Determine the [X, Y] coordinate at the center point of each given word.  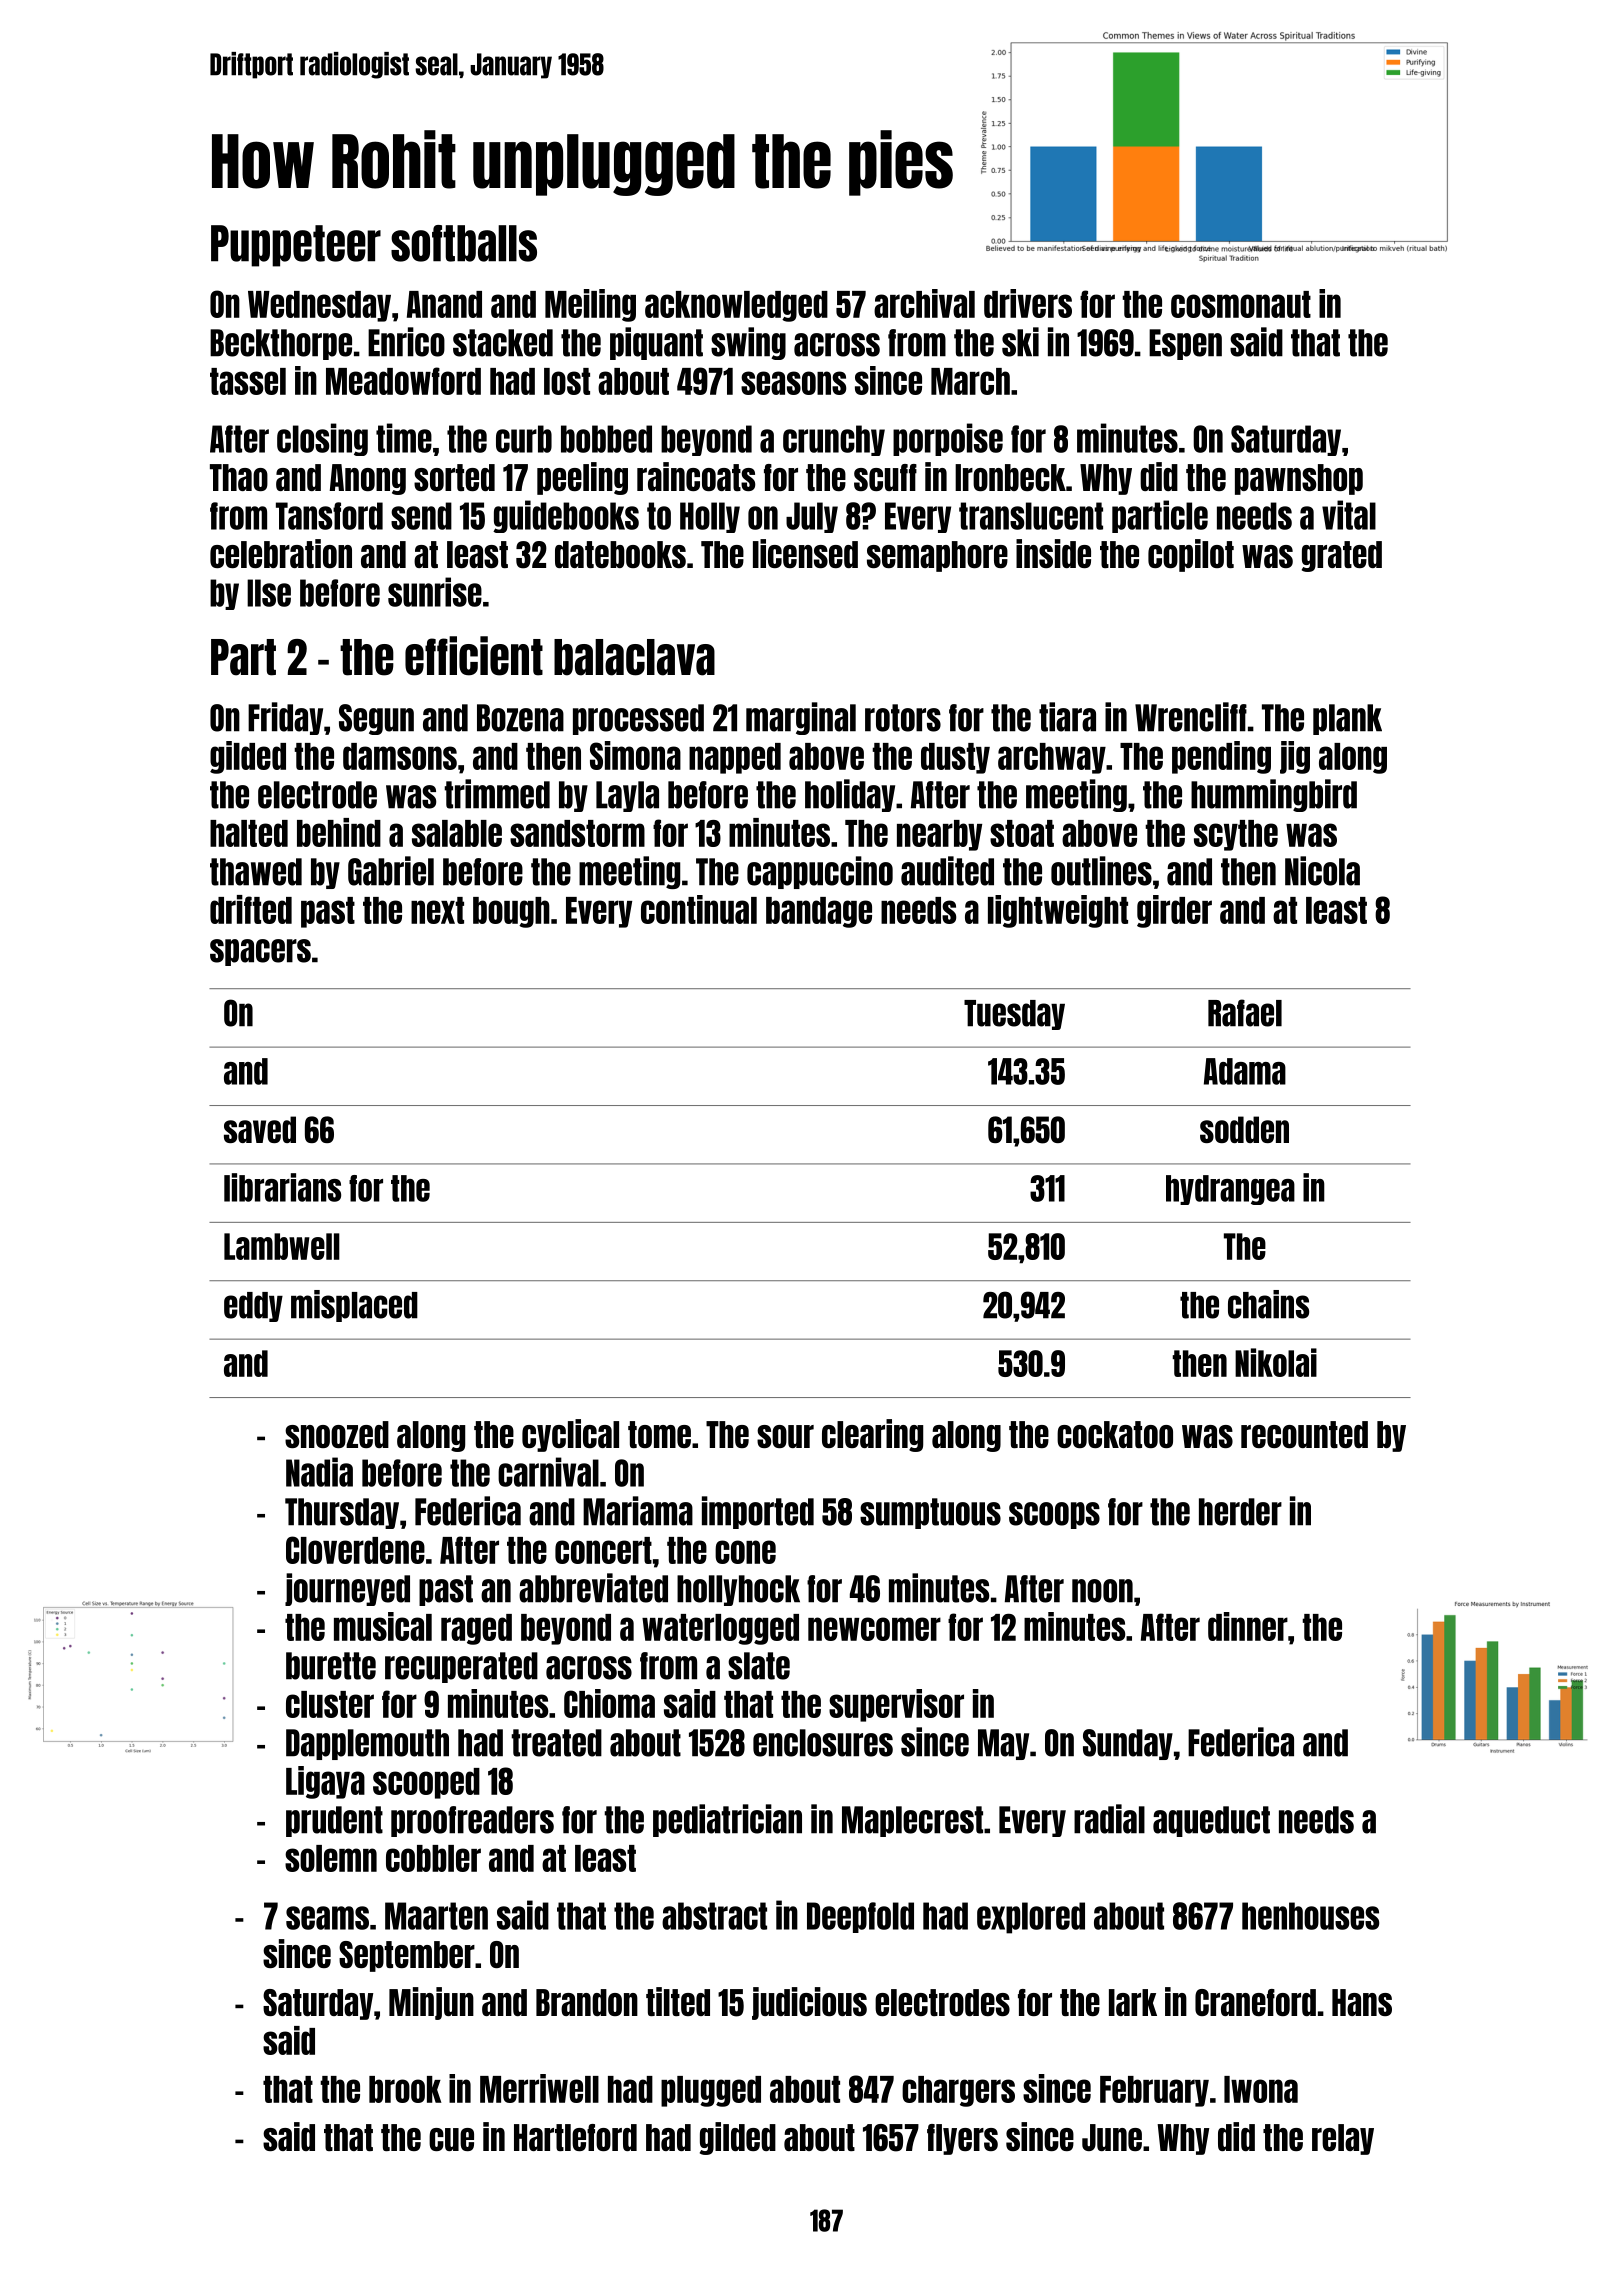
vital [1349, 515]
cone [745, 1552]
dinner [1248, 1626]
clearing [872, 1435]
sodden [1244, 1129]
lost [567, 381]
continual [699, 909]
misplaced [354, 1306]
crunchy [834, 440]
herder [1240, 1512]
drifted [251, 909]
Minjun [431, 2003]
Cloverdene [355, 1550]
